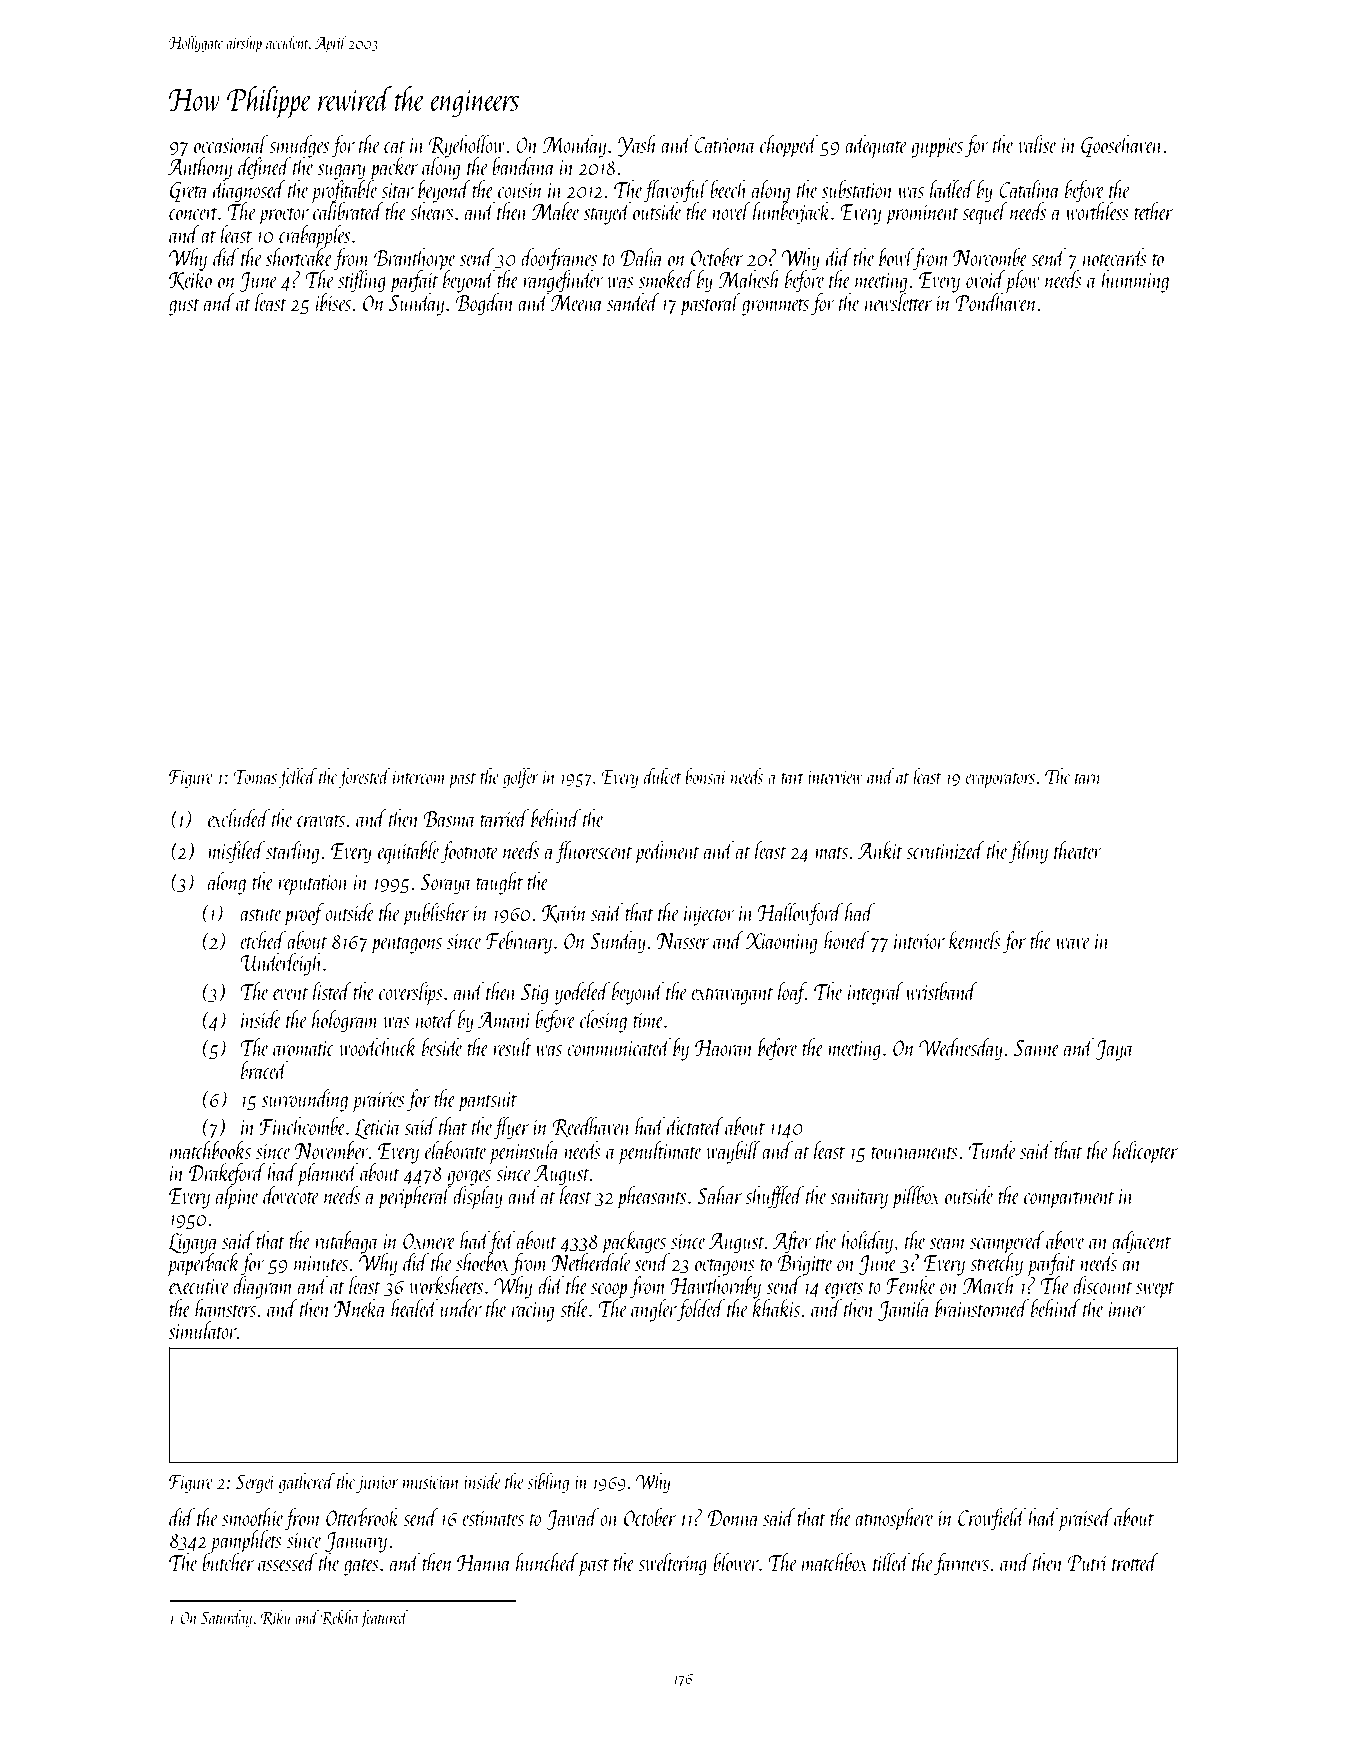 The width and height of the image is (1347, 1743). I want to click on excluded, so click(239, 818).
